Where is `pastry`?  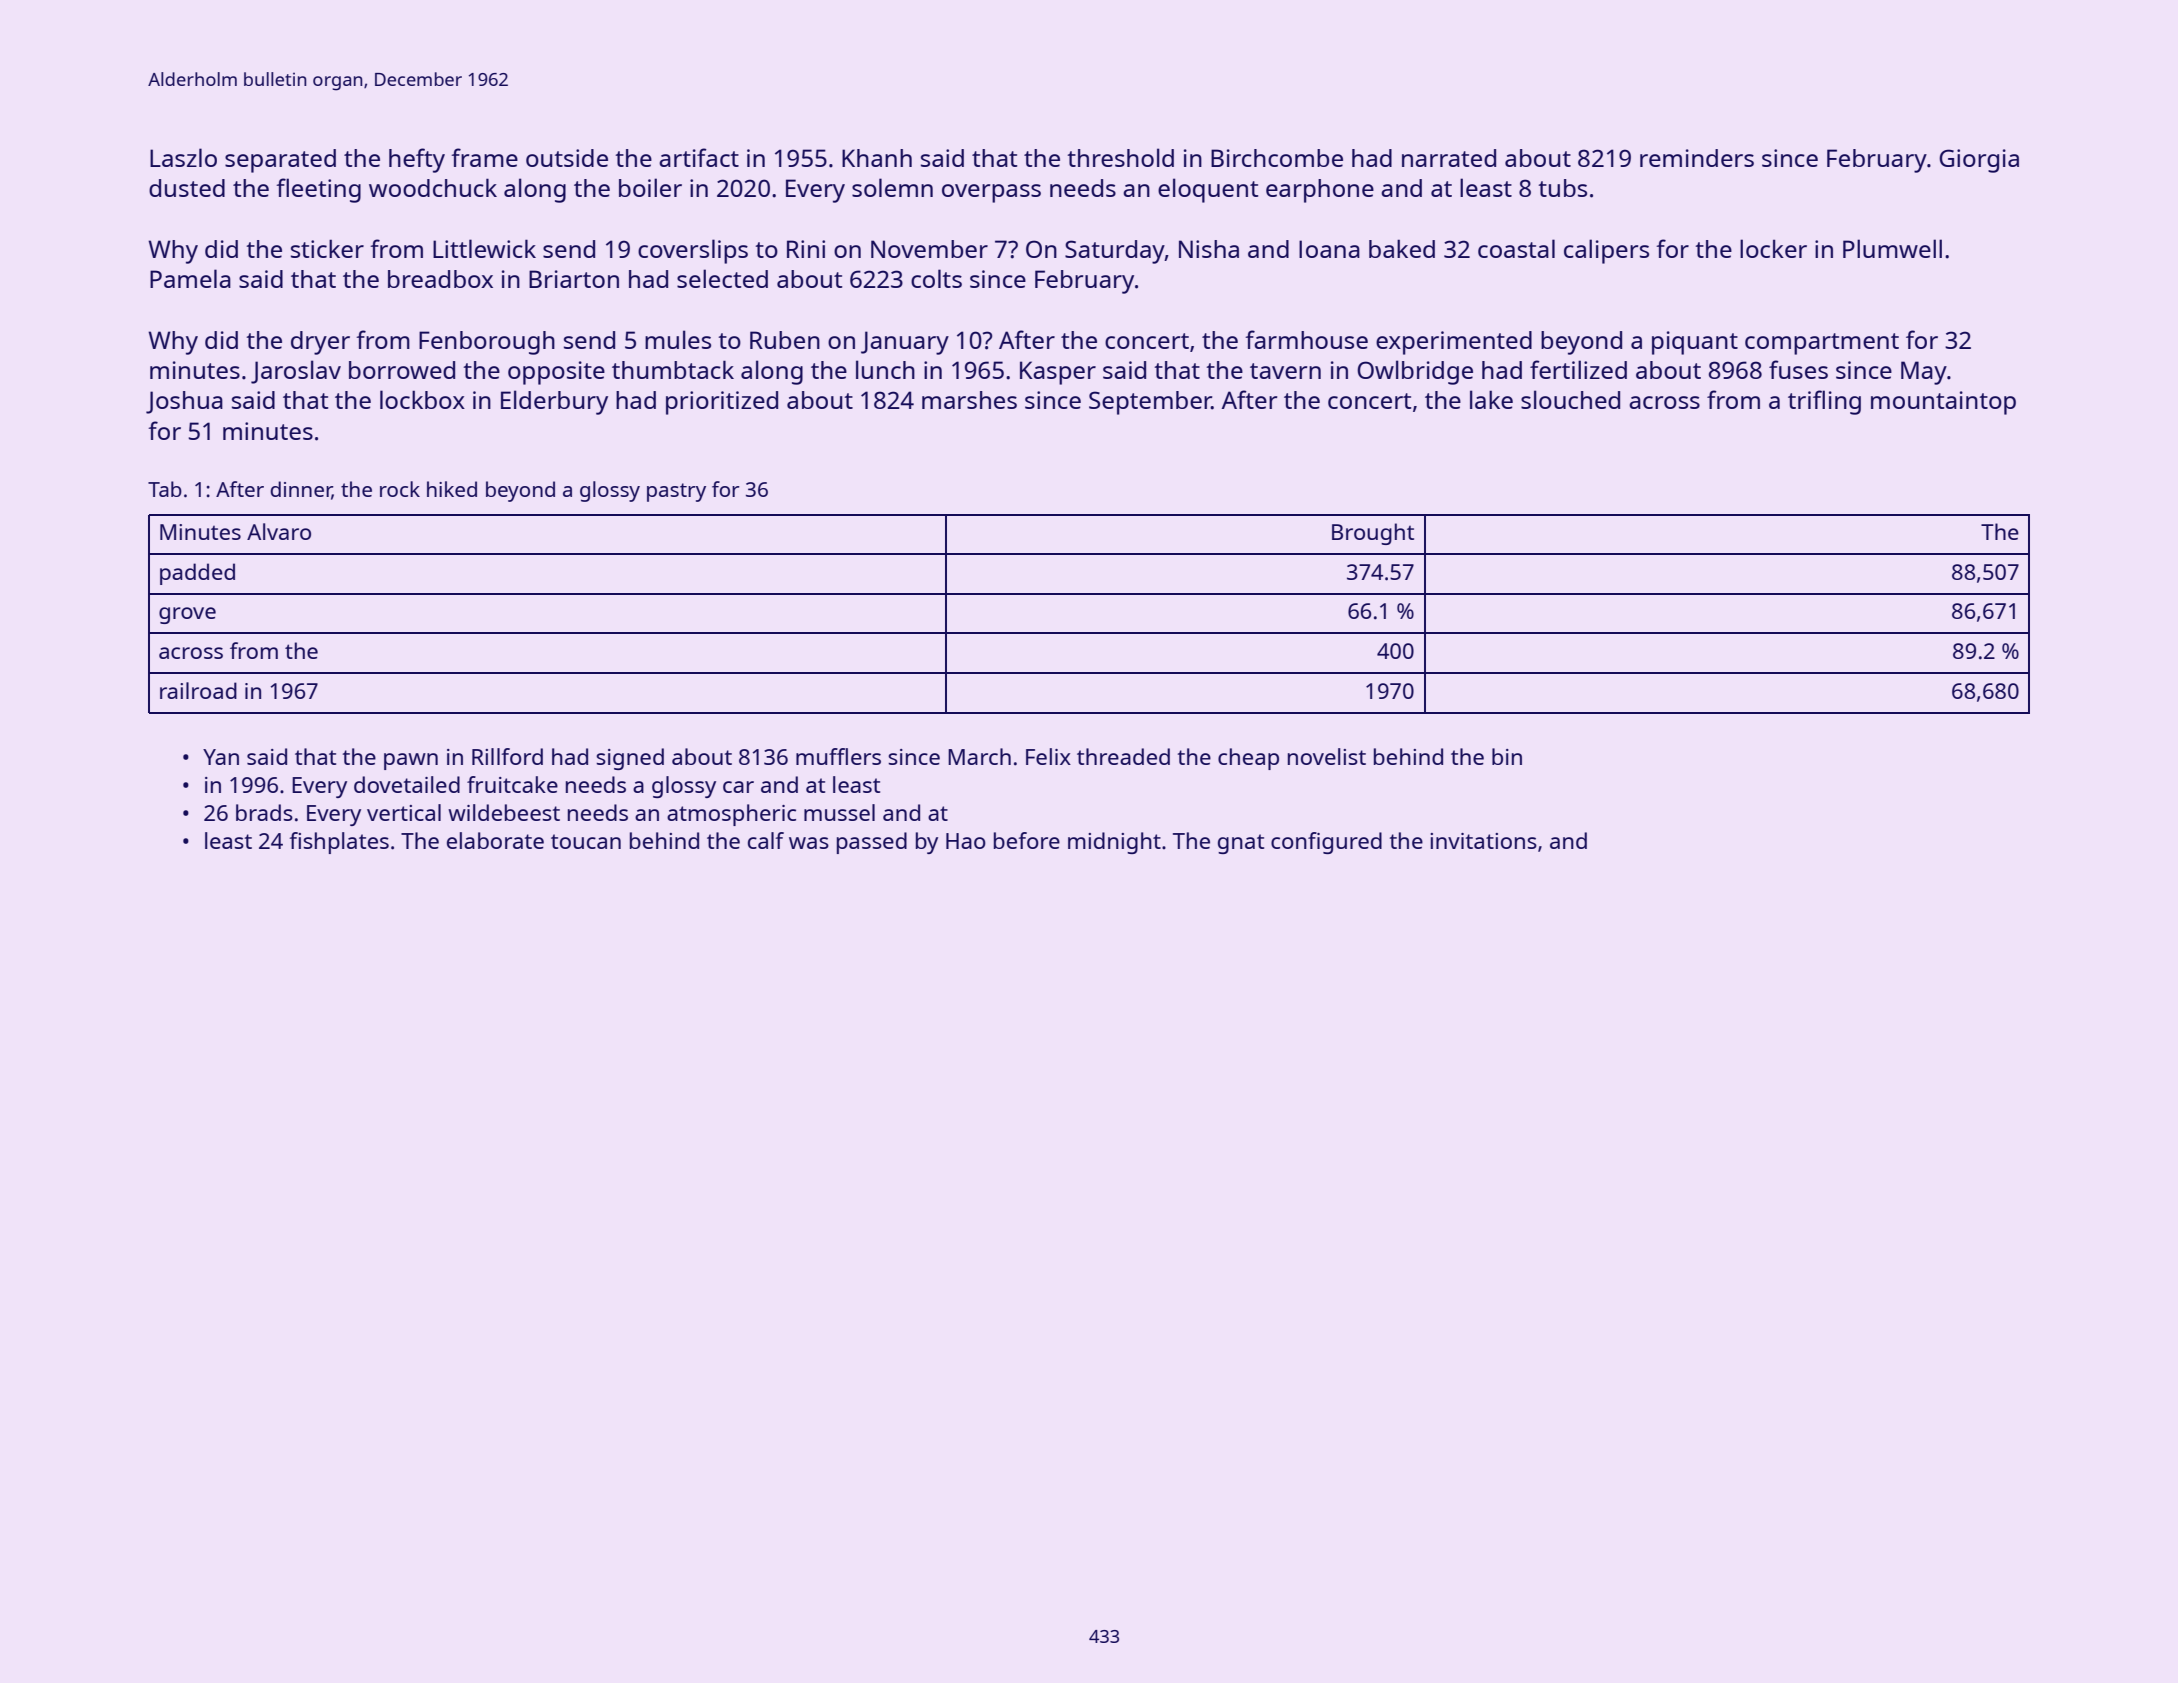
pastry is located at coordinates (676, 492).
